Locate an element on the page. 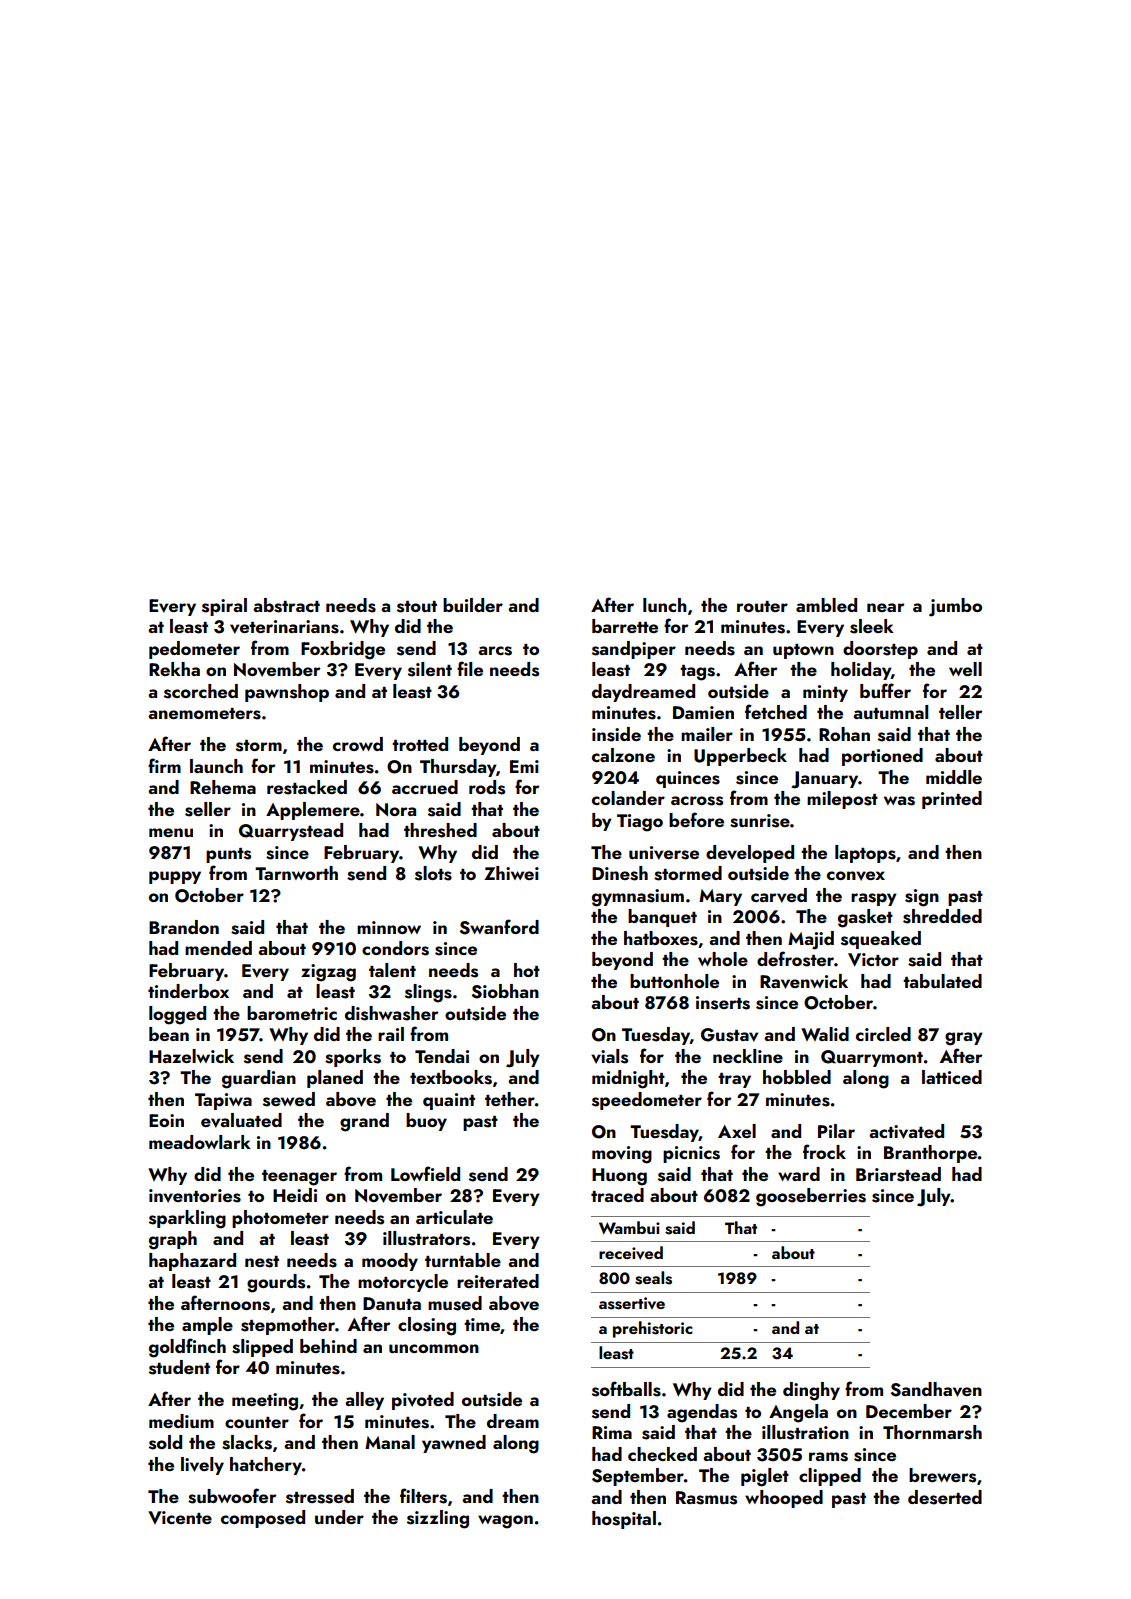 The image size is (1131, 1599). spiral is located at coordinates (224, 607).
